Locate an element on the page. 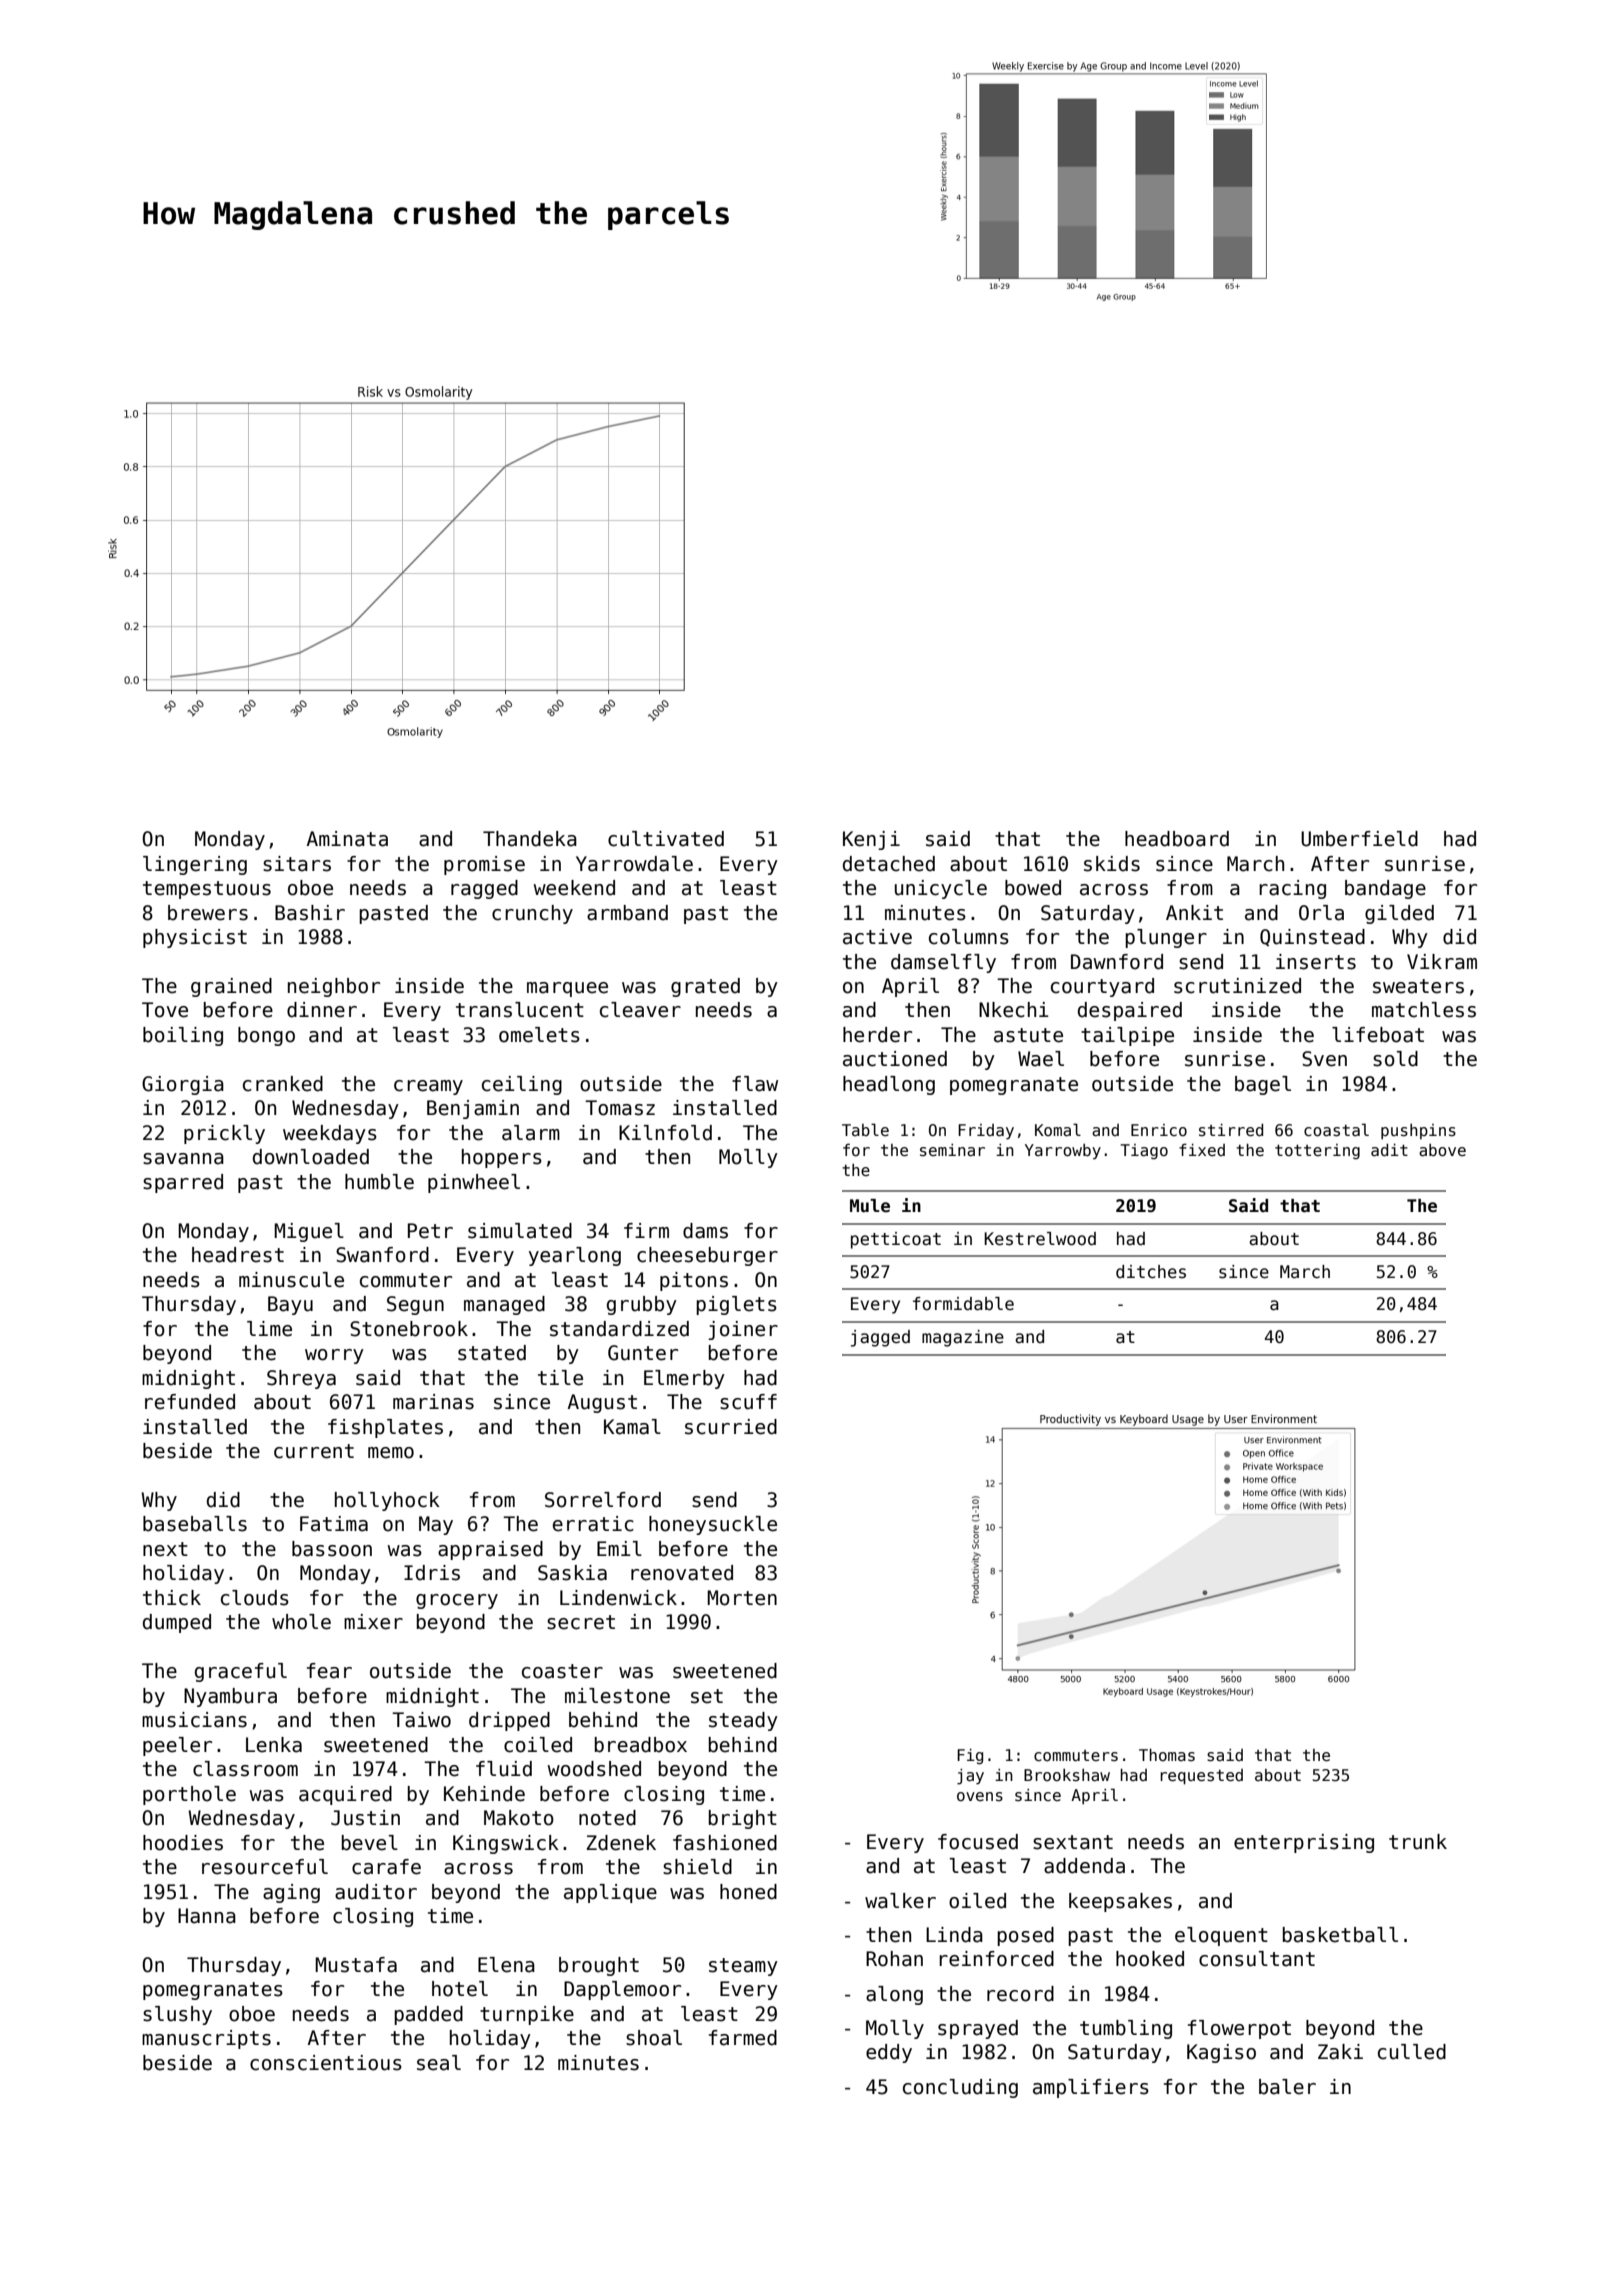  next is located at coordinates (165, 1549).
